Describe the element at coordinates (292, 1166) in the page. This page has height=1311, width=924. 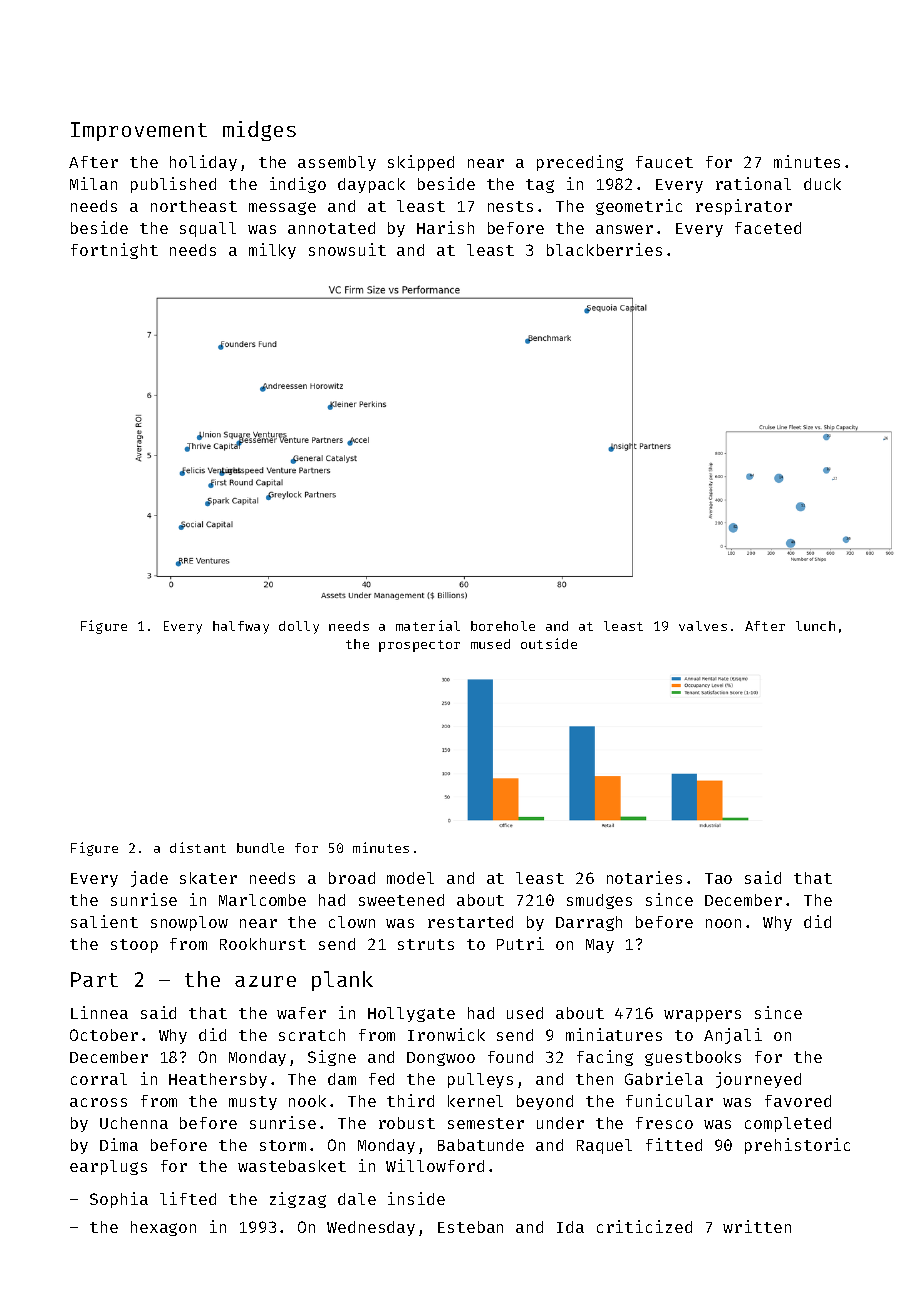
I see `wastebasket` at that location.
